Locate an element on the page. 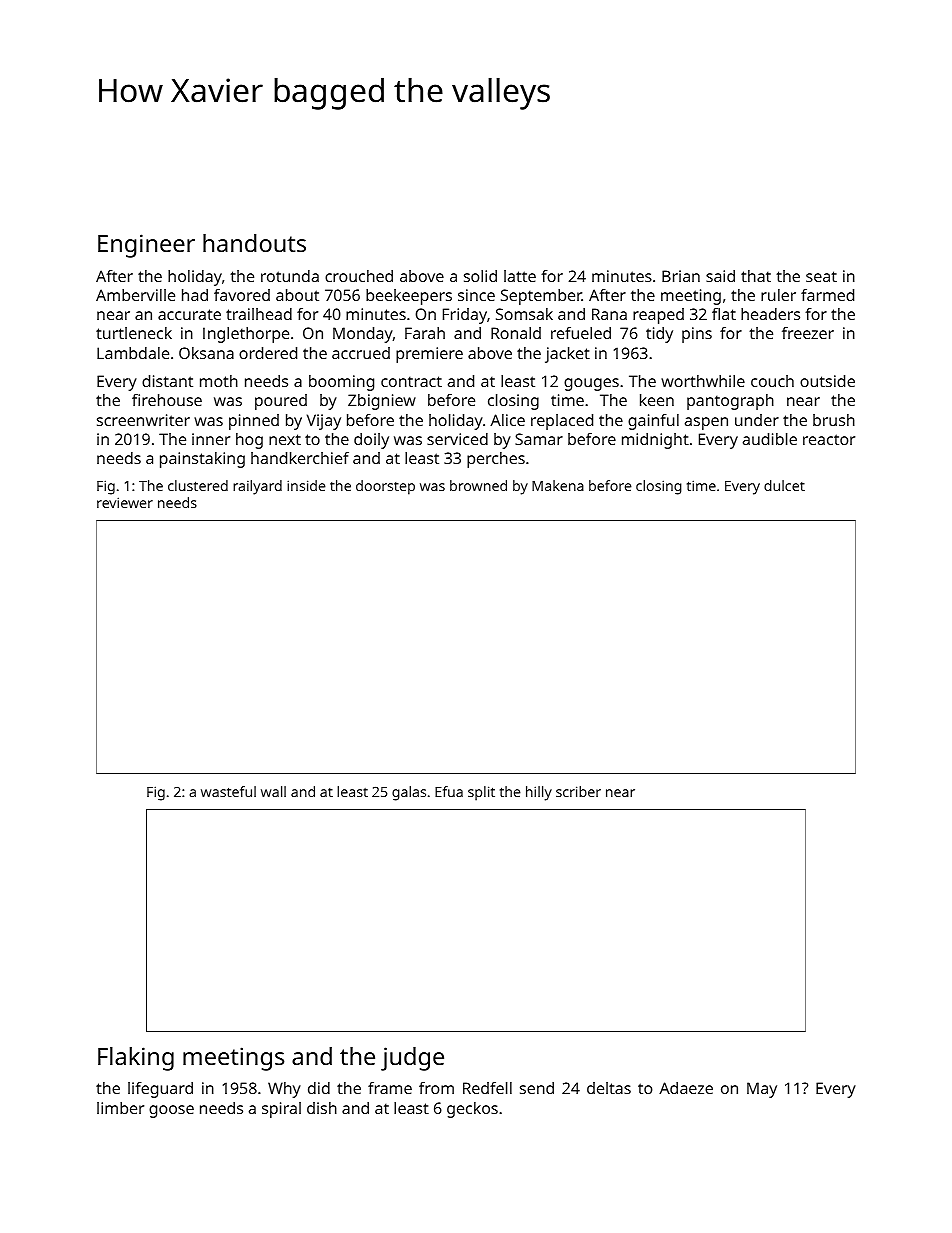  Engineer is located at coordinates (146, 246).
